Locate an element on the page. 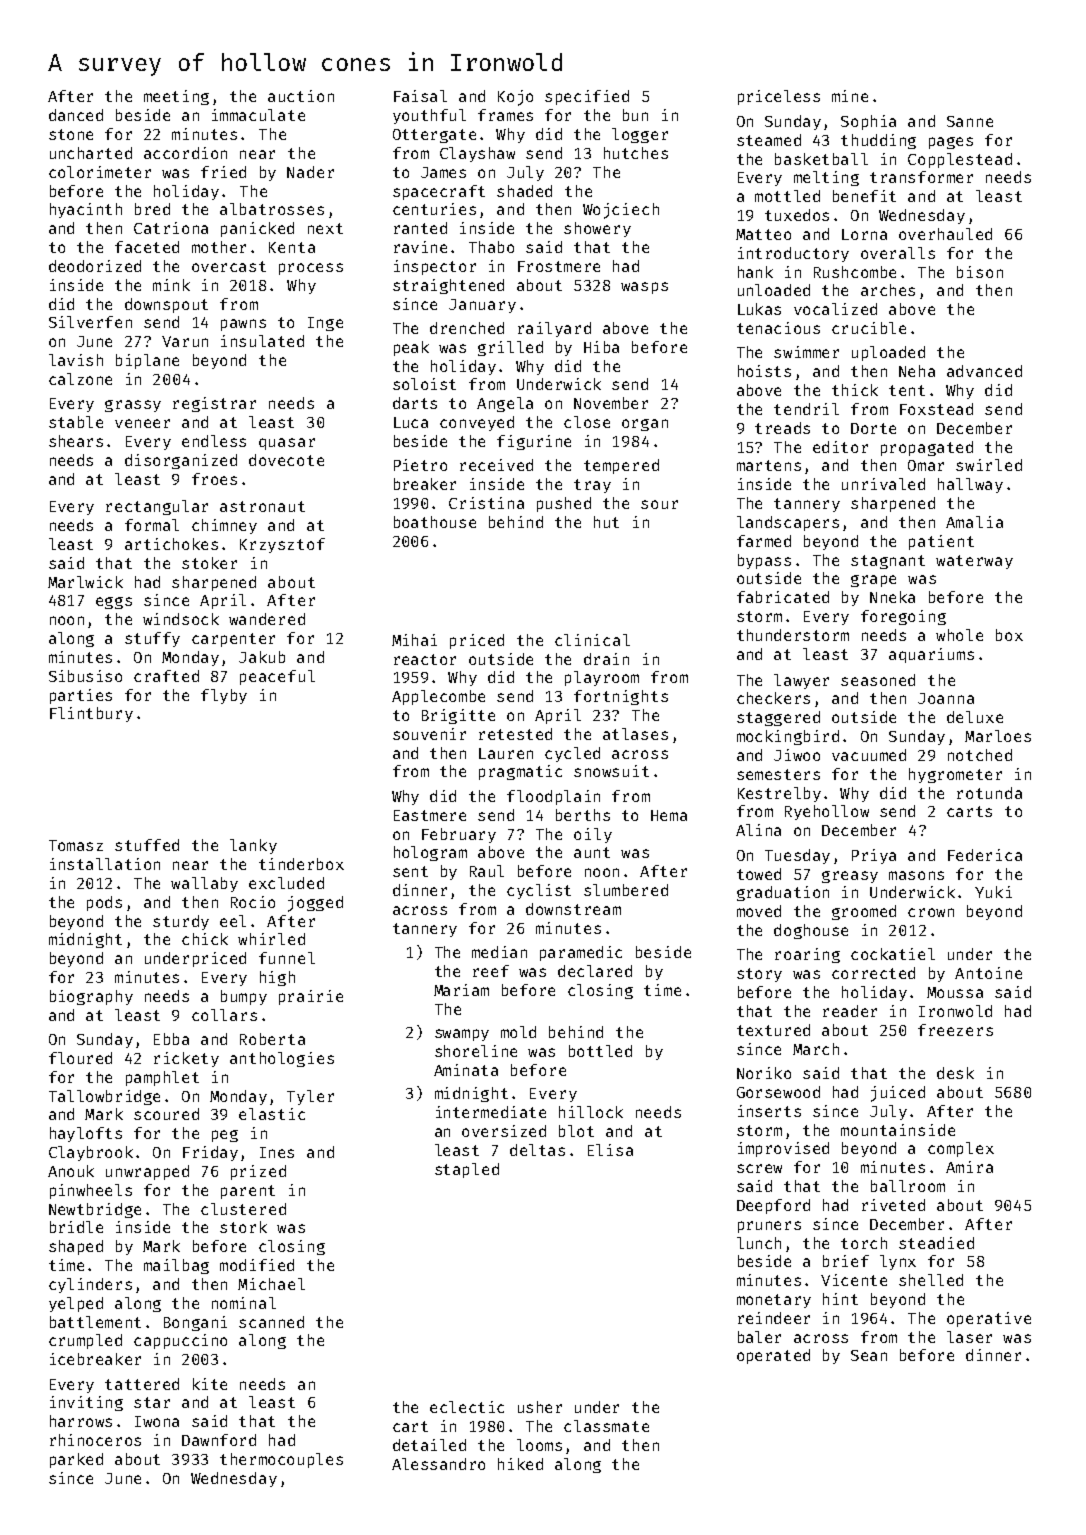 The width and height of the page is (1086, 1535). lunch is located at coordinates (759, 1243).
